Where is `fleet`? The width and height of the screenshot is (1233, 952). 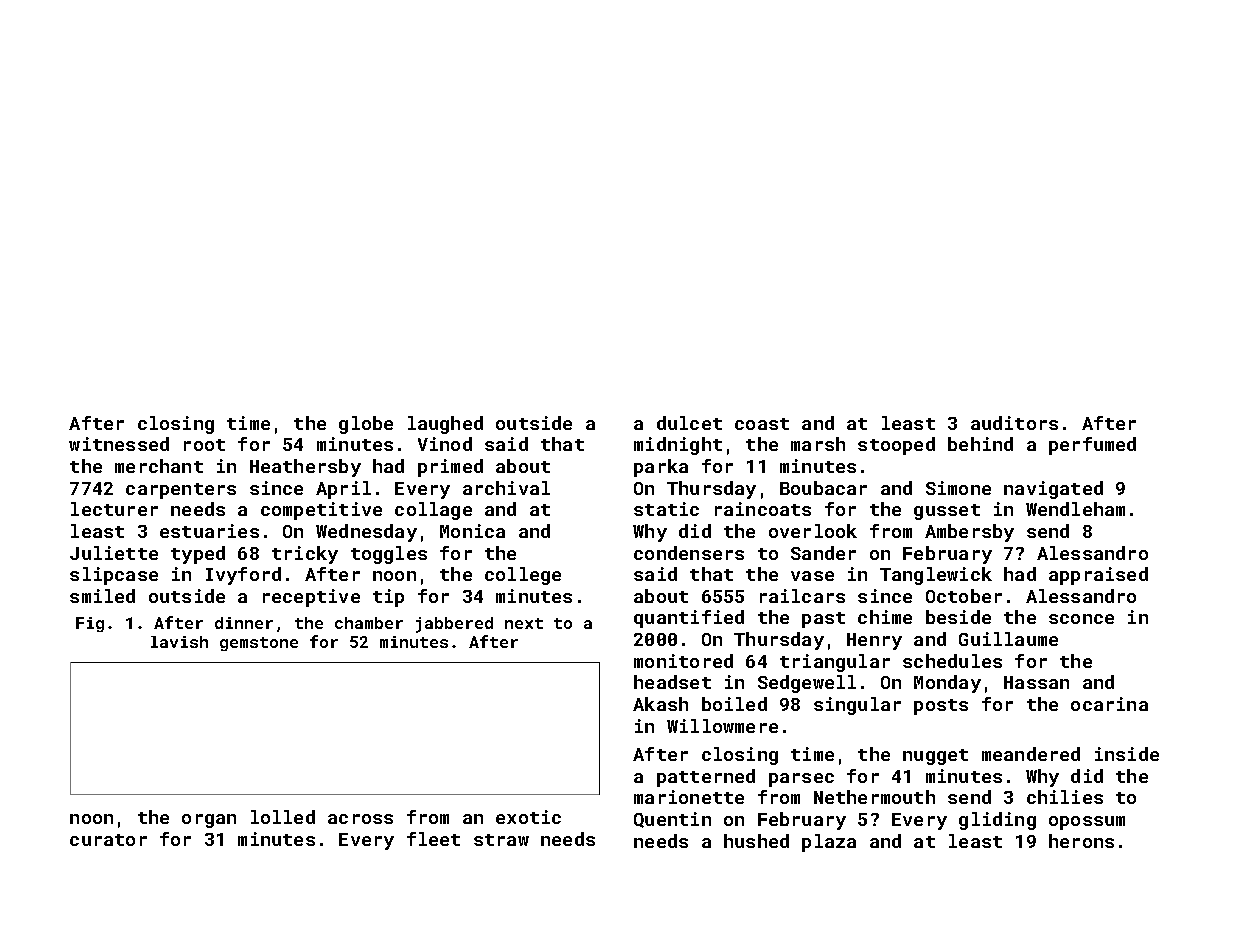
fleet is located at coordinates (433, 839).
